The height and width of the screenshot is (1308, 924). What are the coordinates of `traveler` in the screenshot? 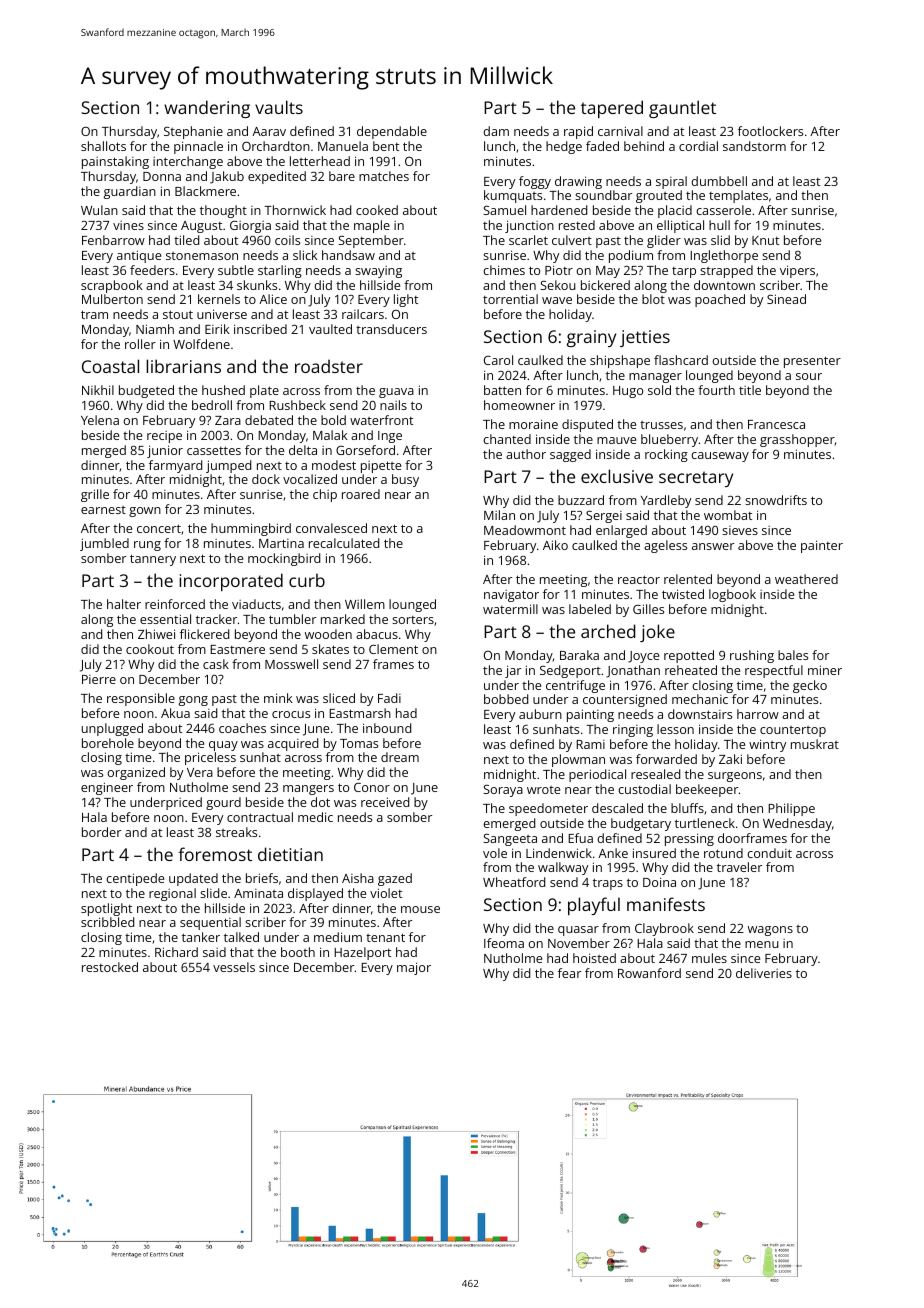 It's located at (739, 867).
